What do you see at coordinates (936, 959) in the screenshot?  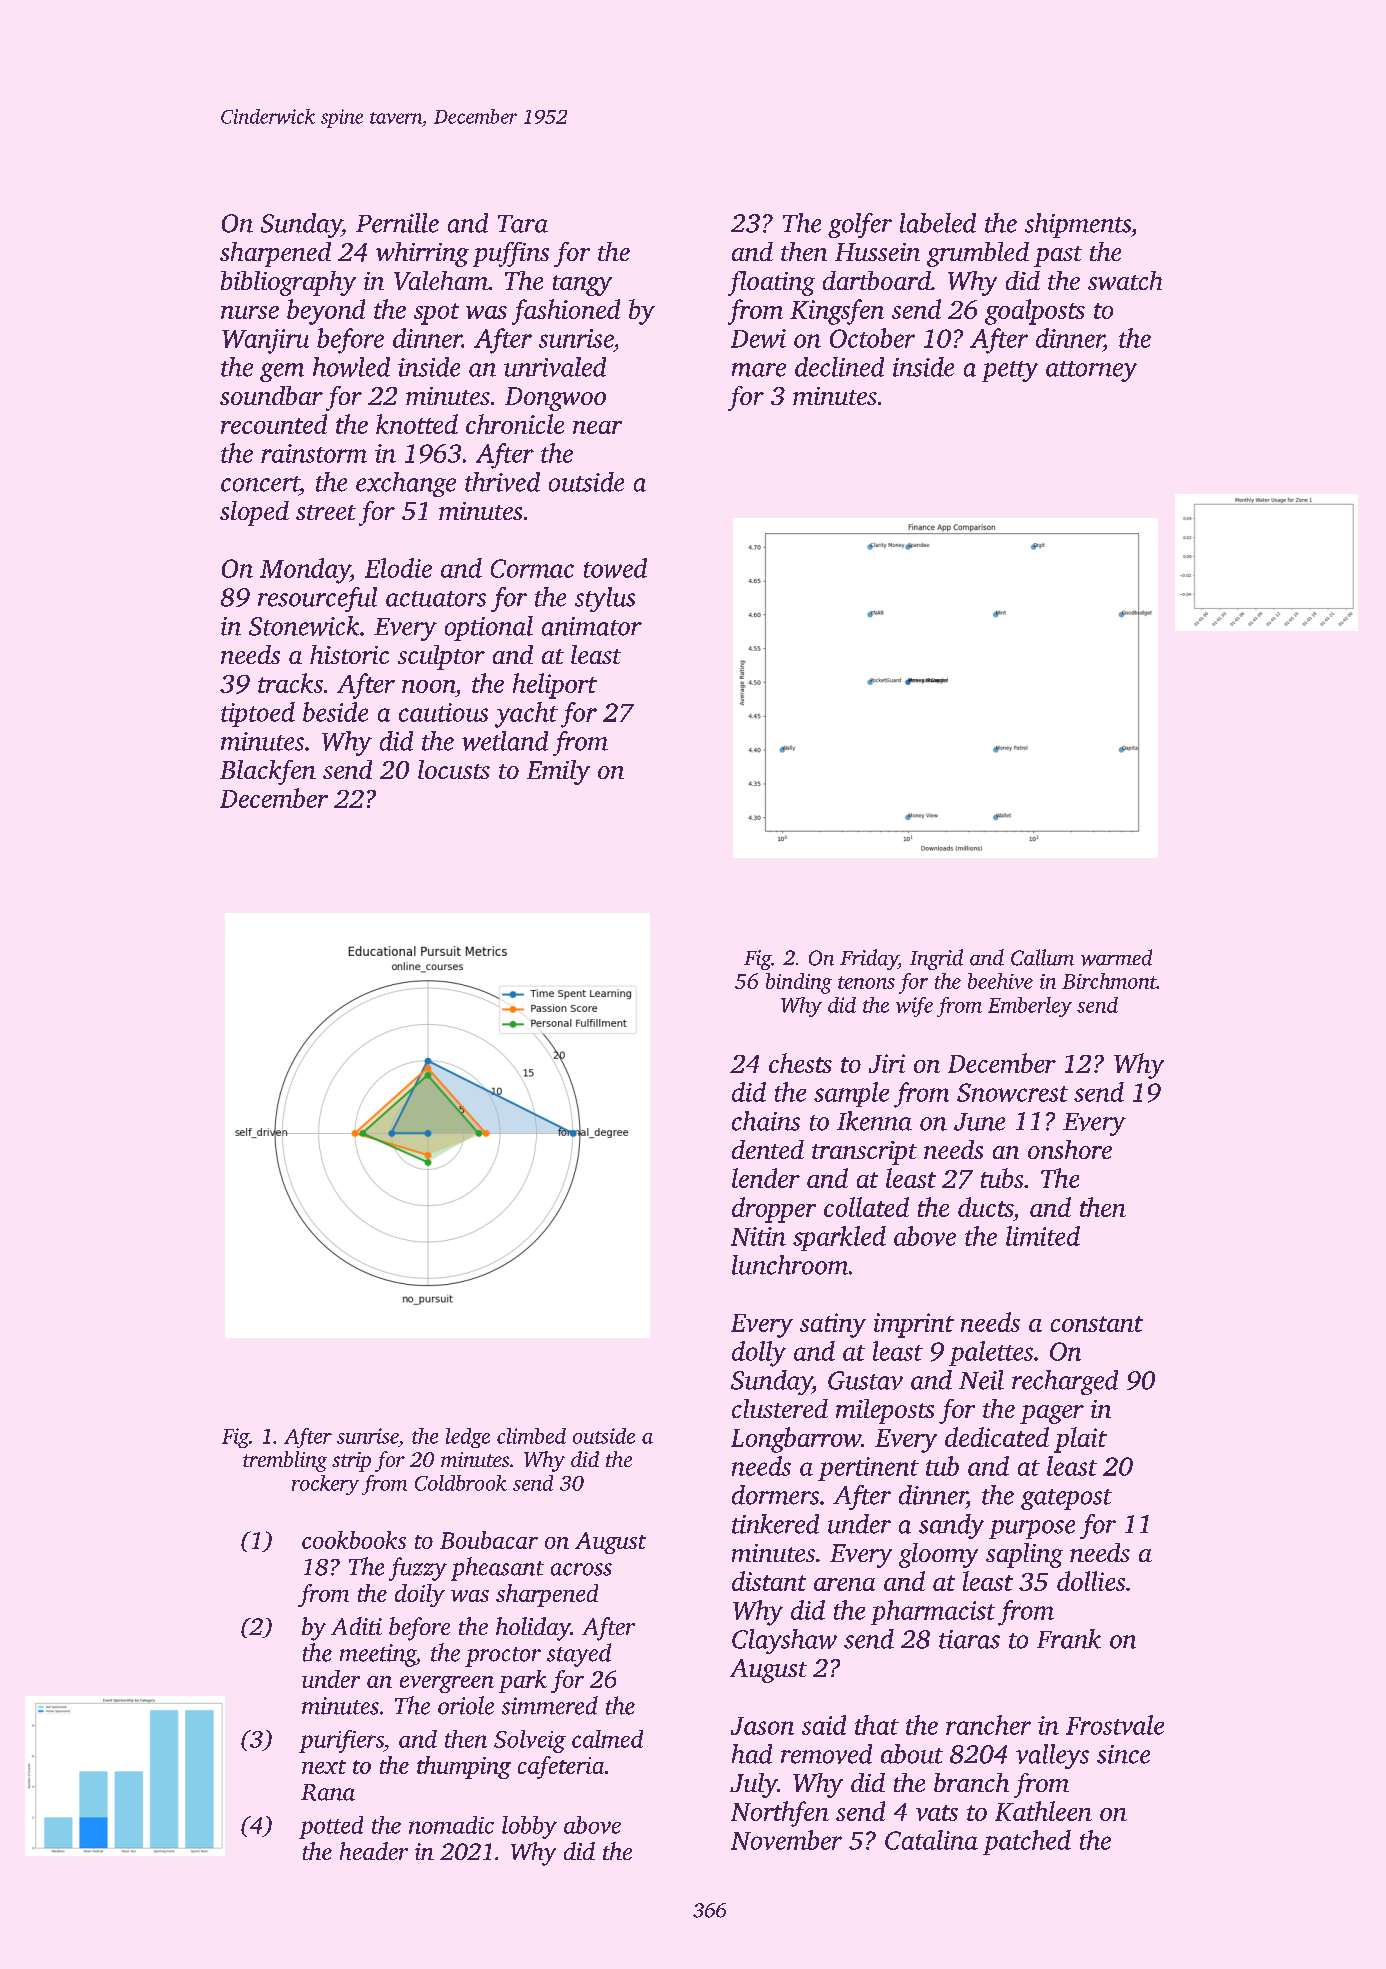 I see `Ingrid` at bounding box center [936, 959].
